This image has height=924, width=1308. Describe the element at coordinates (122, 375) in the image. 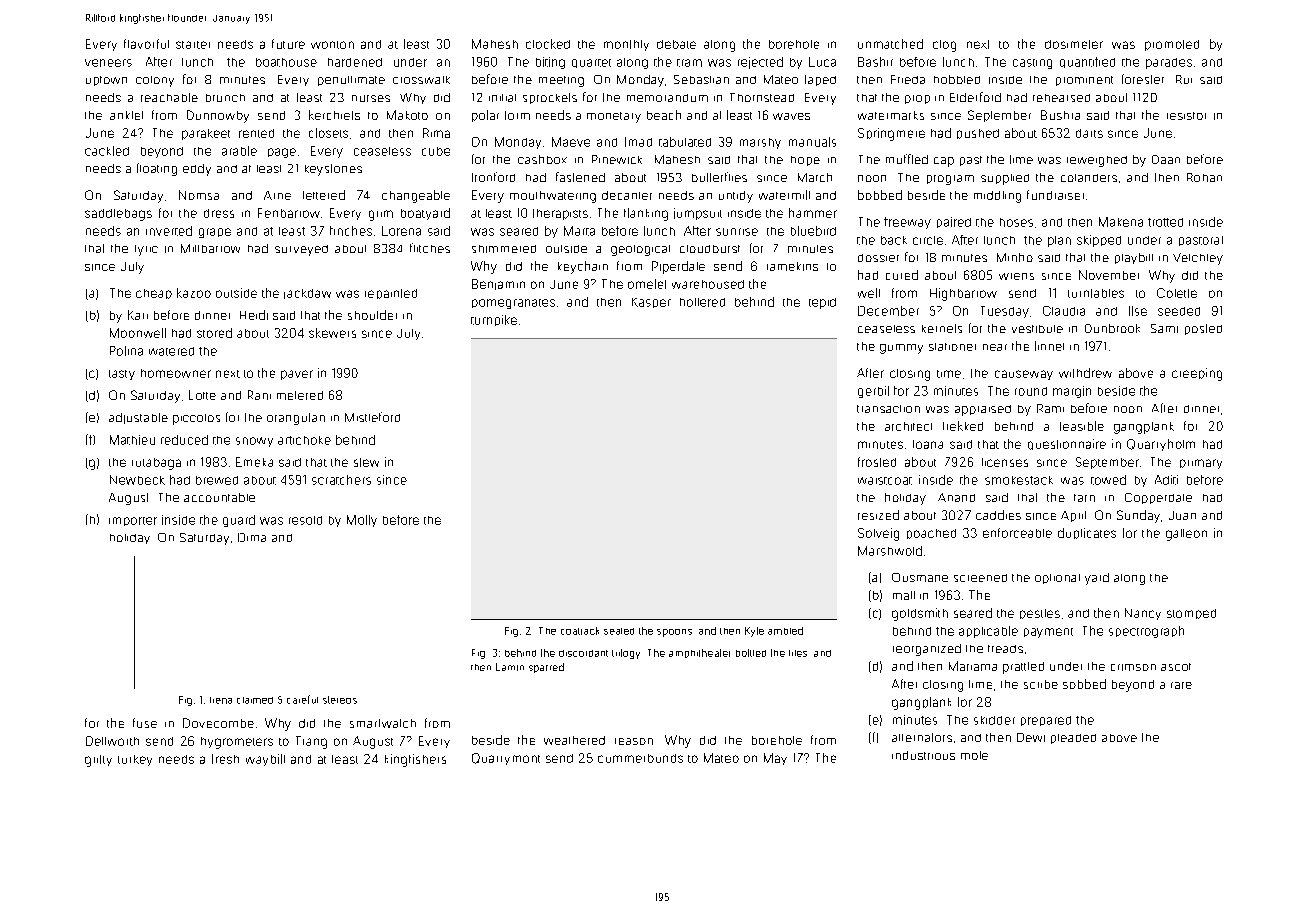

I see `tasty` at that location.
